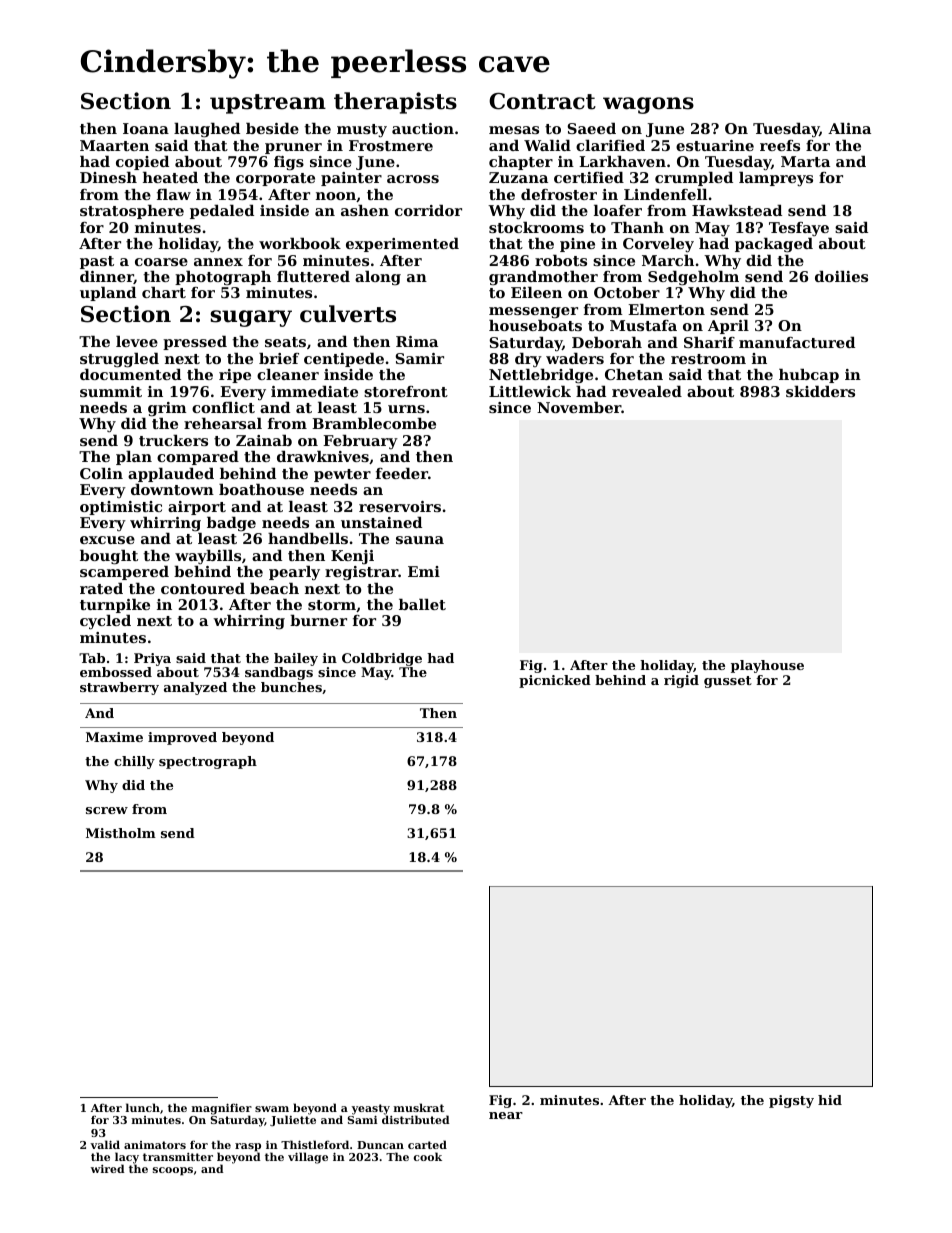 This screenshot has width=952, height=1233. Describe the element at coordinates (643, 325) in the screenshot. I see `Mustafa` at that location.
